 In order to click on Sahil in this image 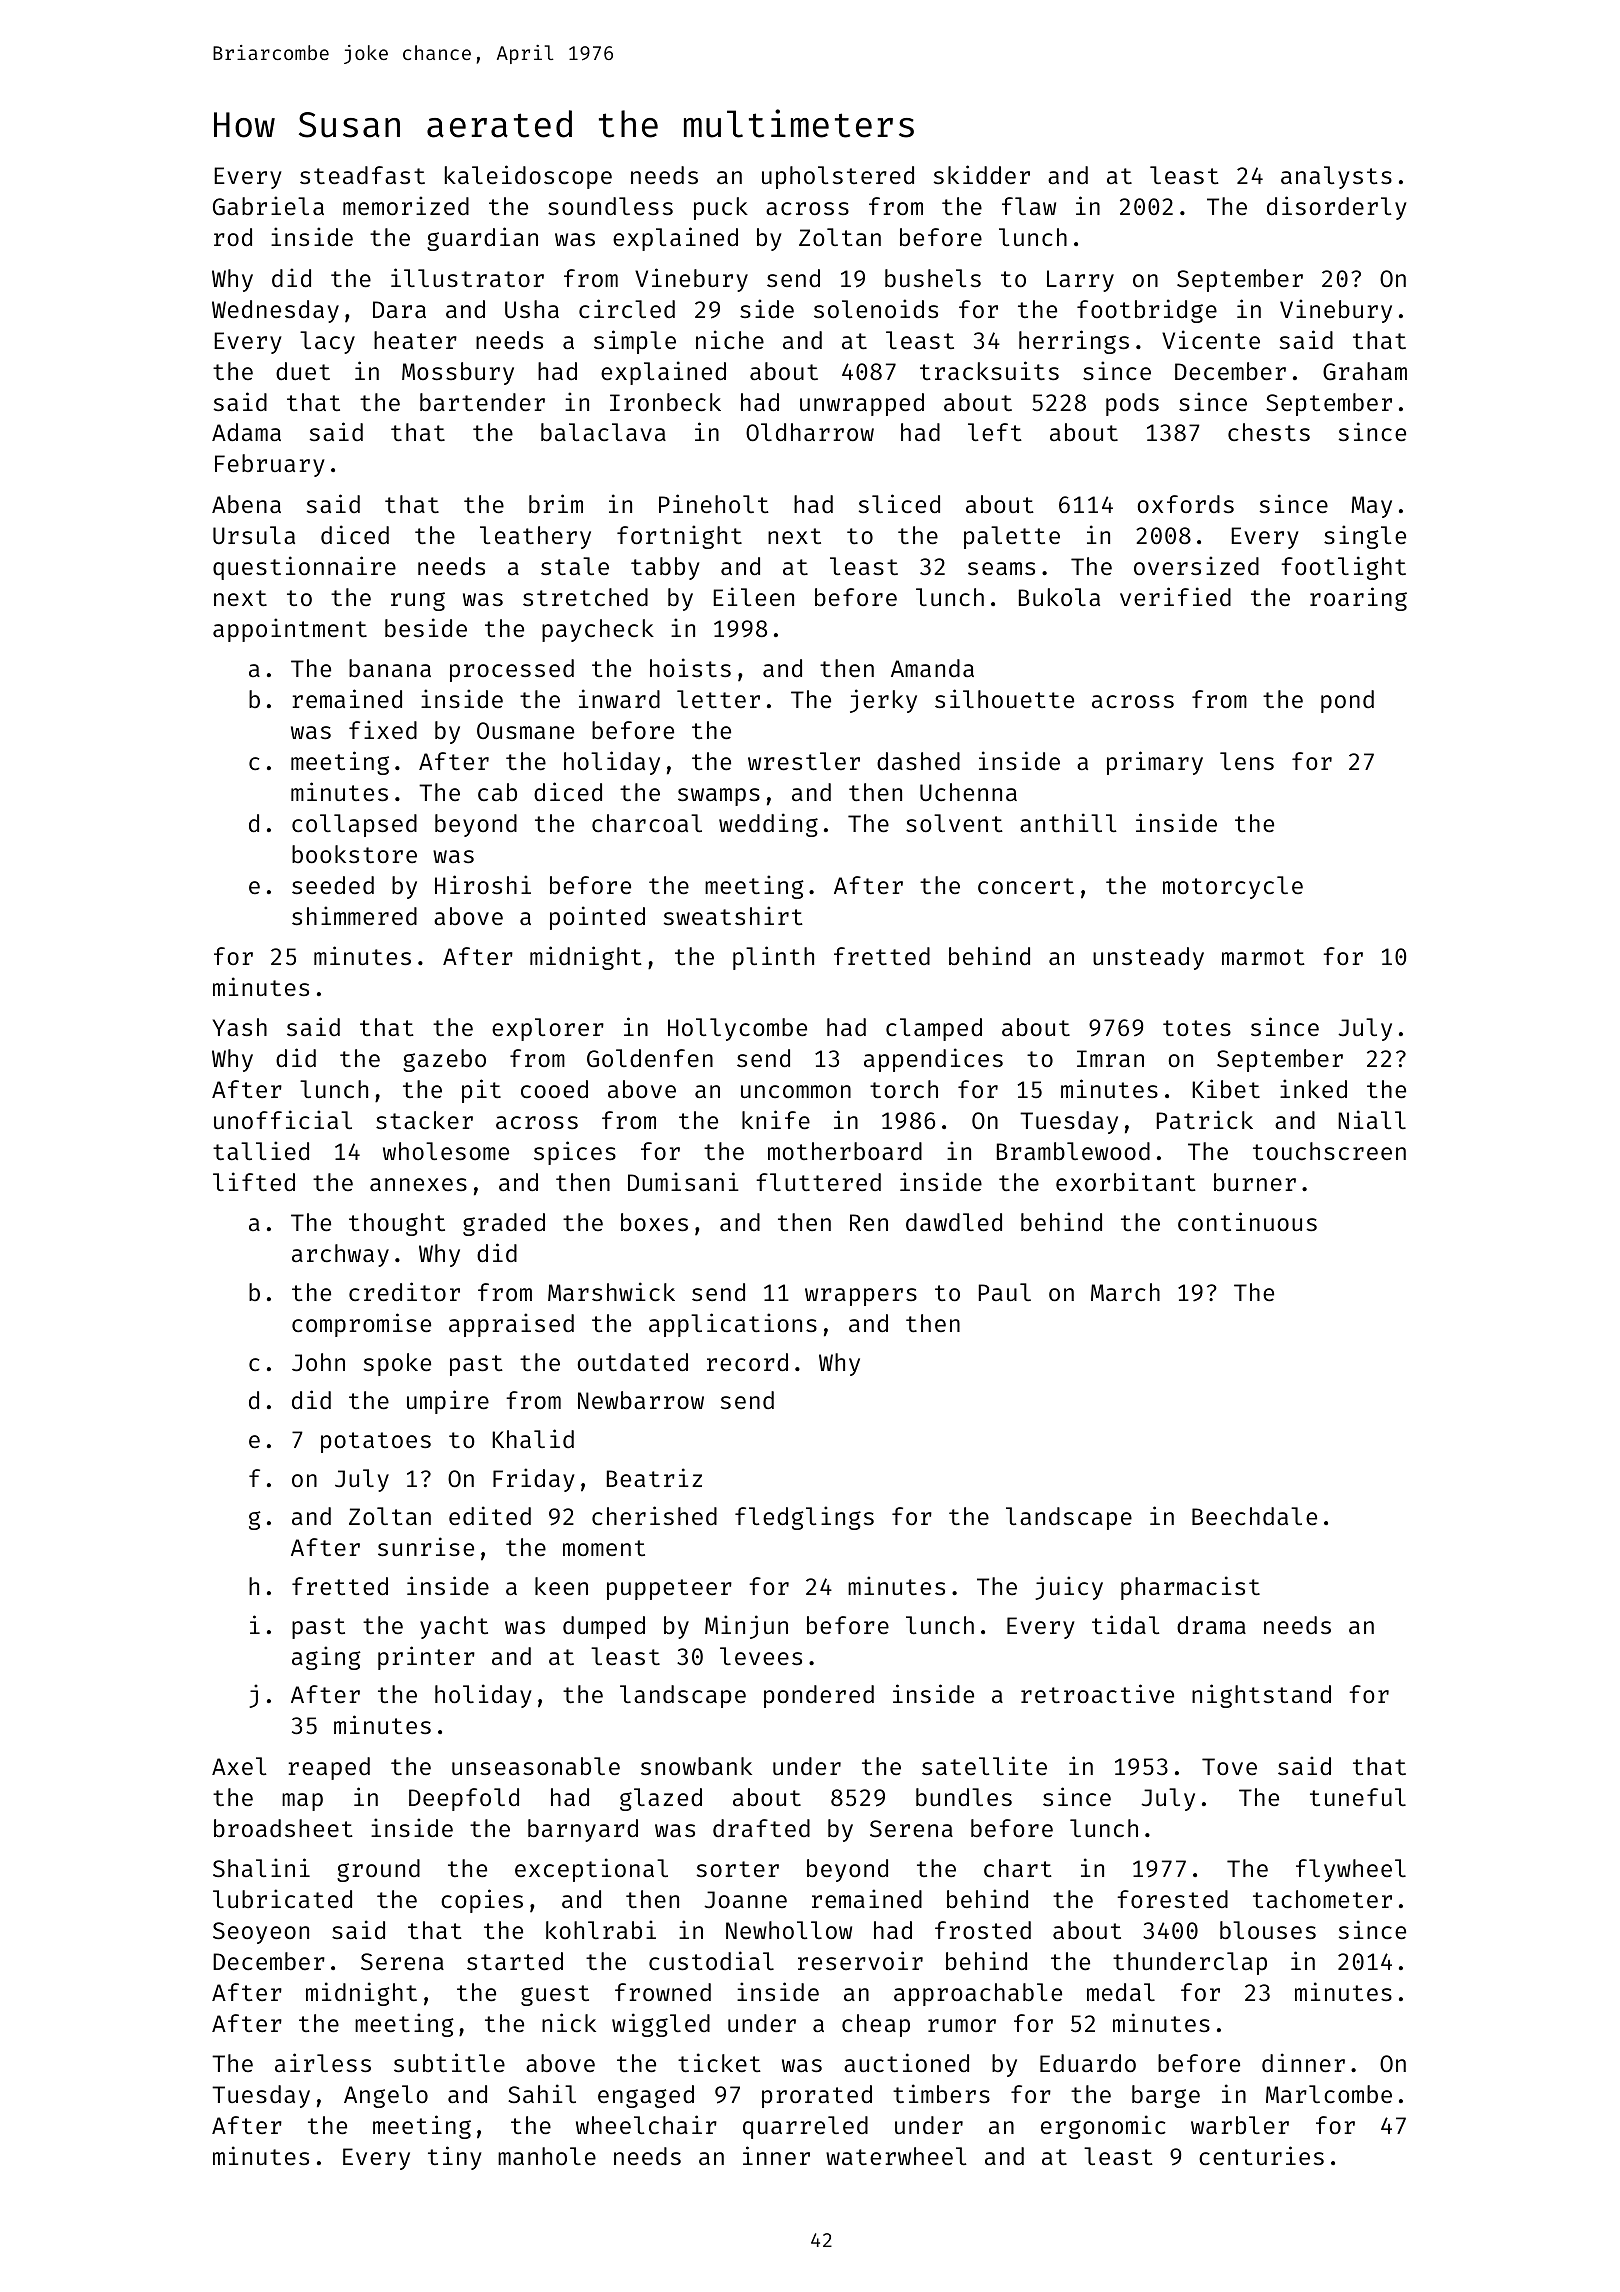, I will do `click(542, 2093)`.
